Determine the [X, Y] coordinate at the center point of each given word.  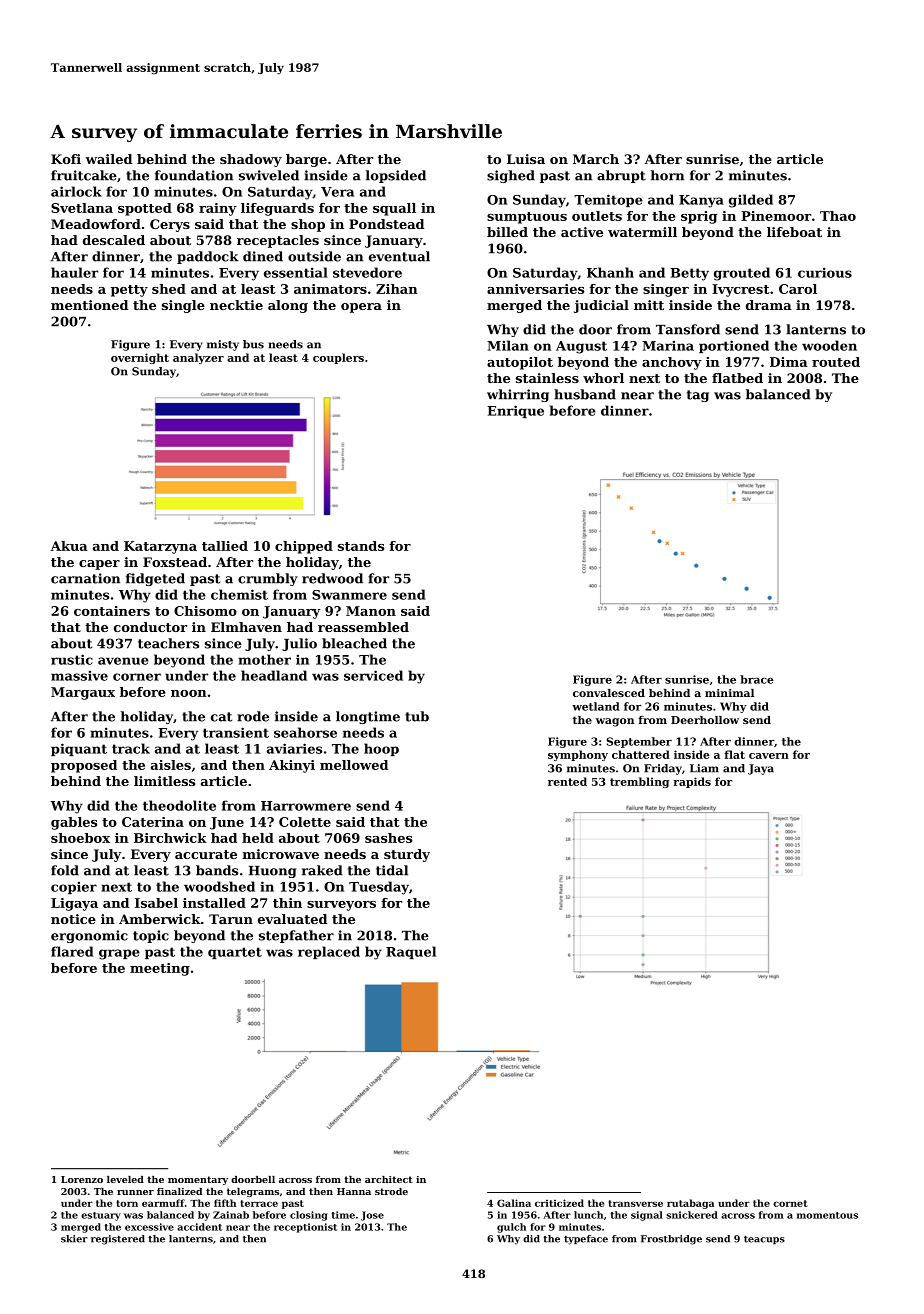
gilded [751, 201]
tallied [225, 546]
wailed [108, 159]
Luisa [526, 159]
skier [74, 1239]
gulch [511, 1228]
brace [757, 679]
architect [389, 1179]
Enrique [515, 411]
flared [72, 951]
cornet [790, 1203]
